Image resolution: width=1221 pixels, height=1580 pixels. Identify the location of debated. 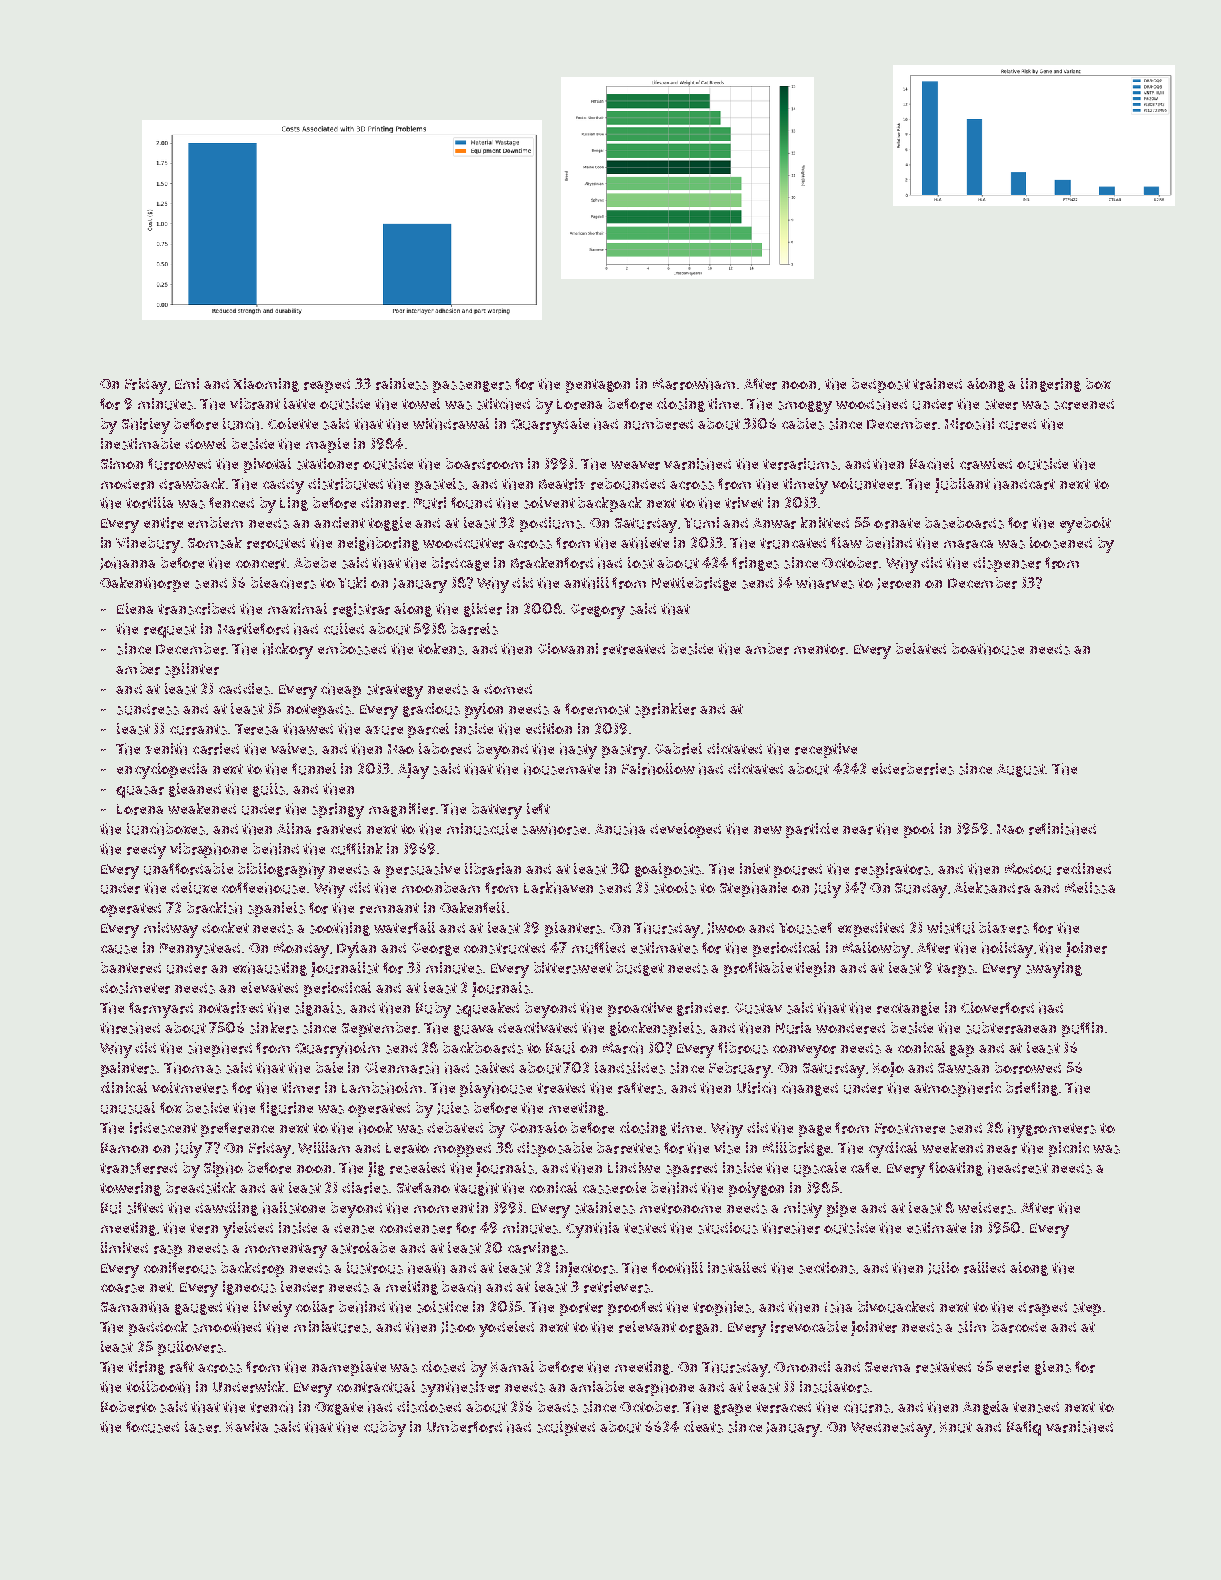
(455, 1127).
